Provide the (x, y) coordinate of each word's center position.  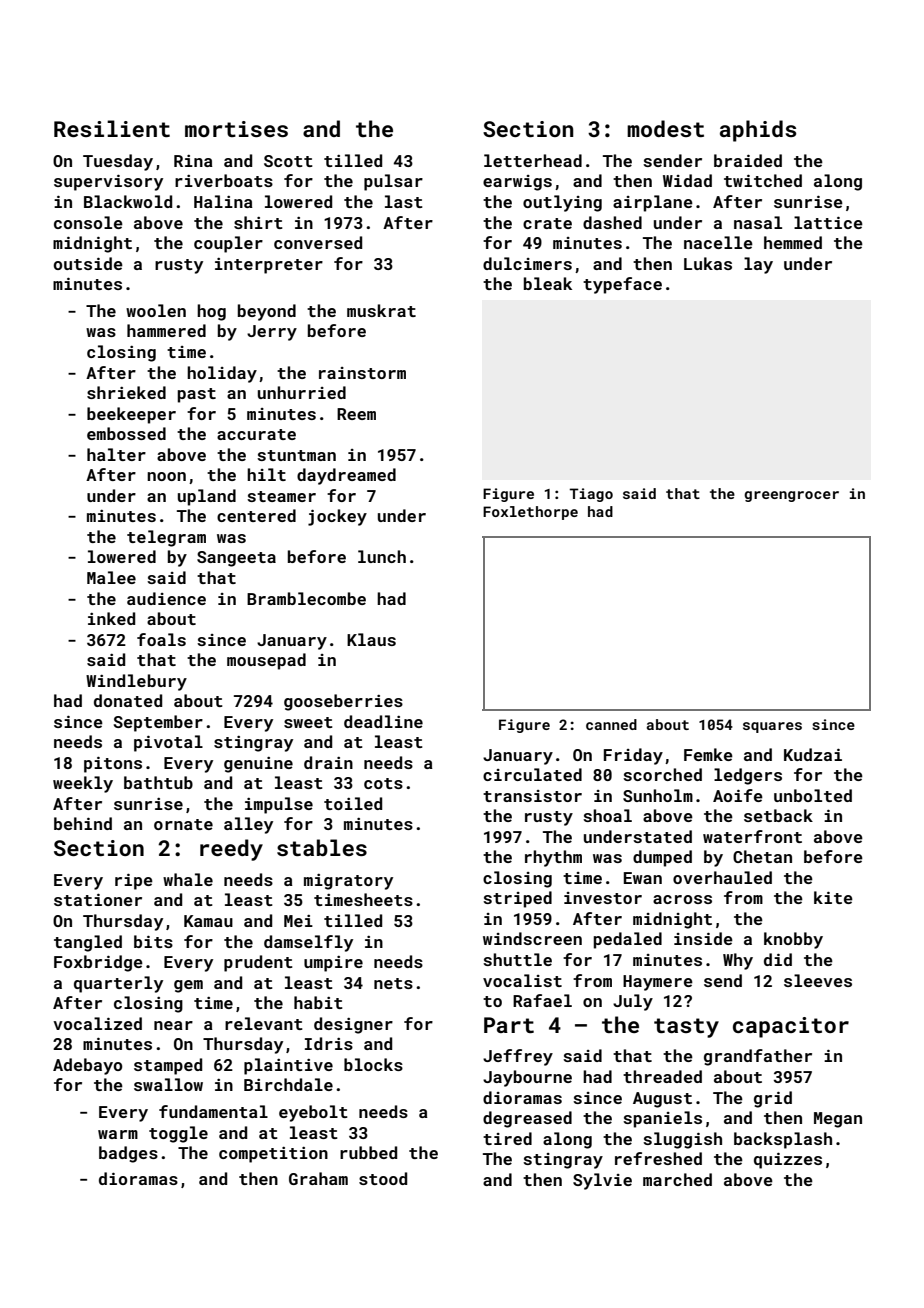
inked (111, 618)
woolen (156, 310)
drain (328, 762)
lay (758, 265)
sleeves (818, 980)
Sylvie (602, 1181)
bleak (548, 283)
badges (128, 1154)
